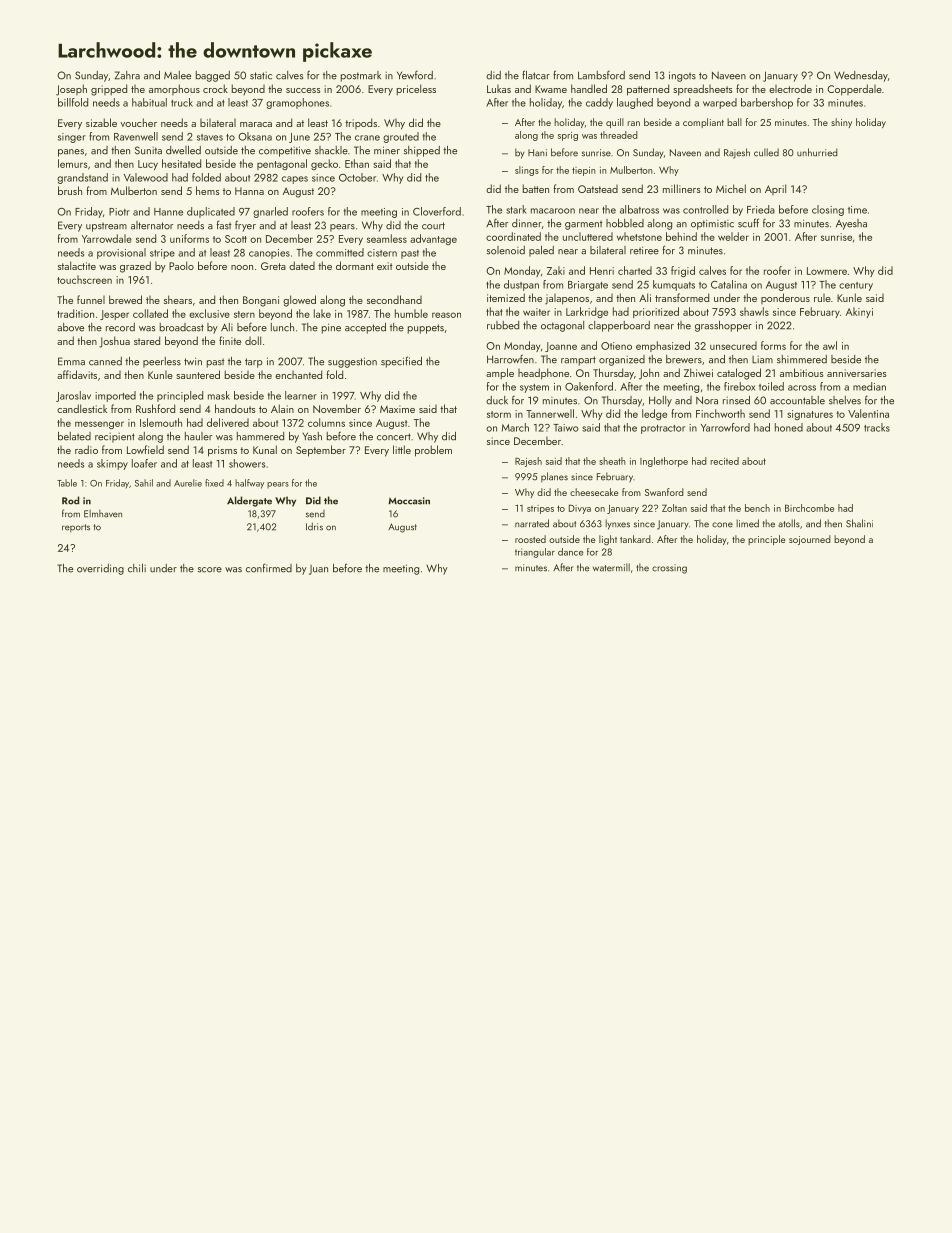  I want to click on humble, so click(411, 313).
